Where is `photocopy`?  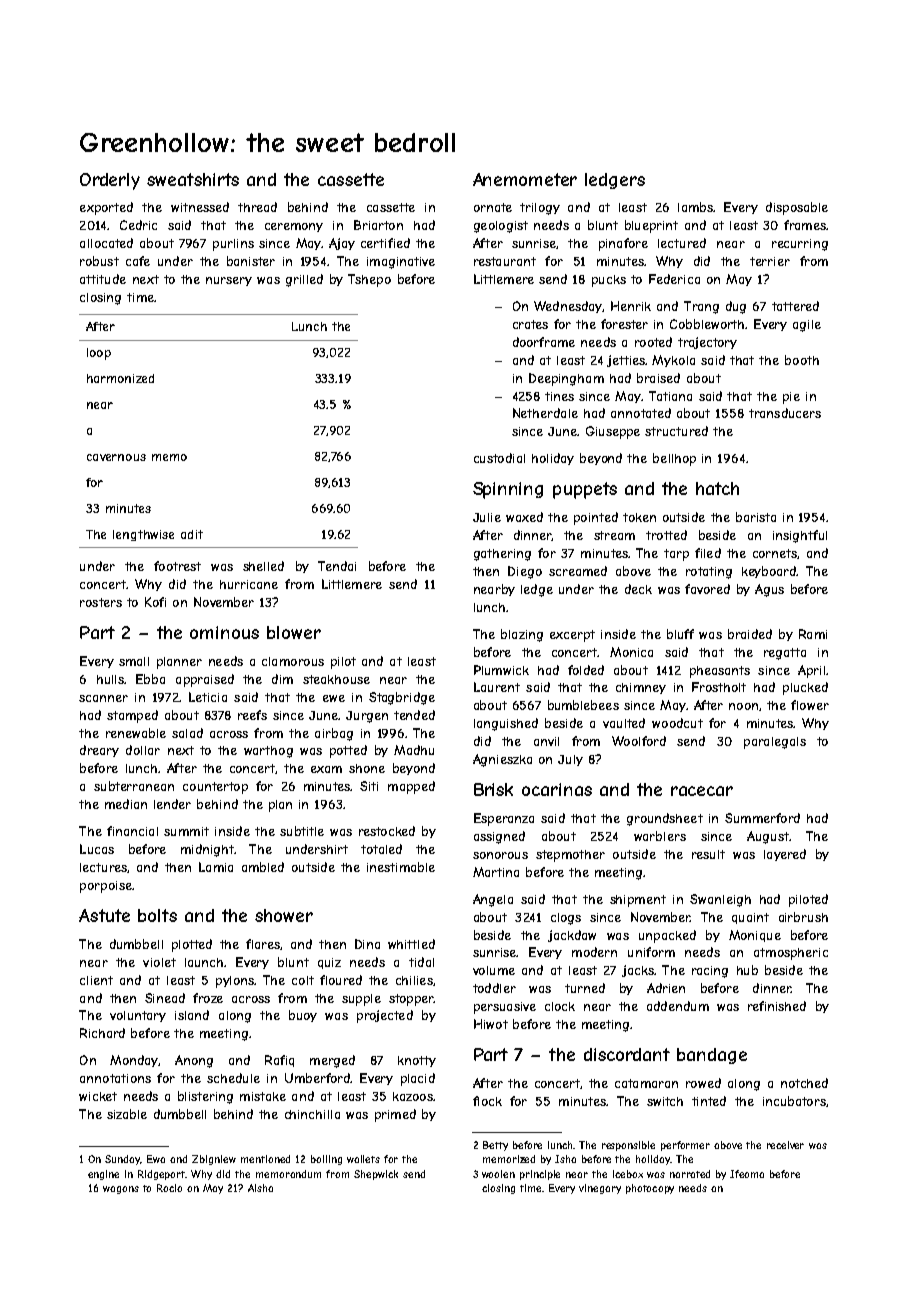 photocopy is located at coordinates (650, 1189).
